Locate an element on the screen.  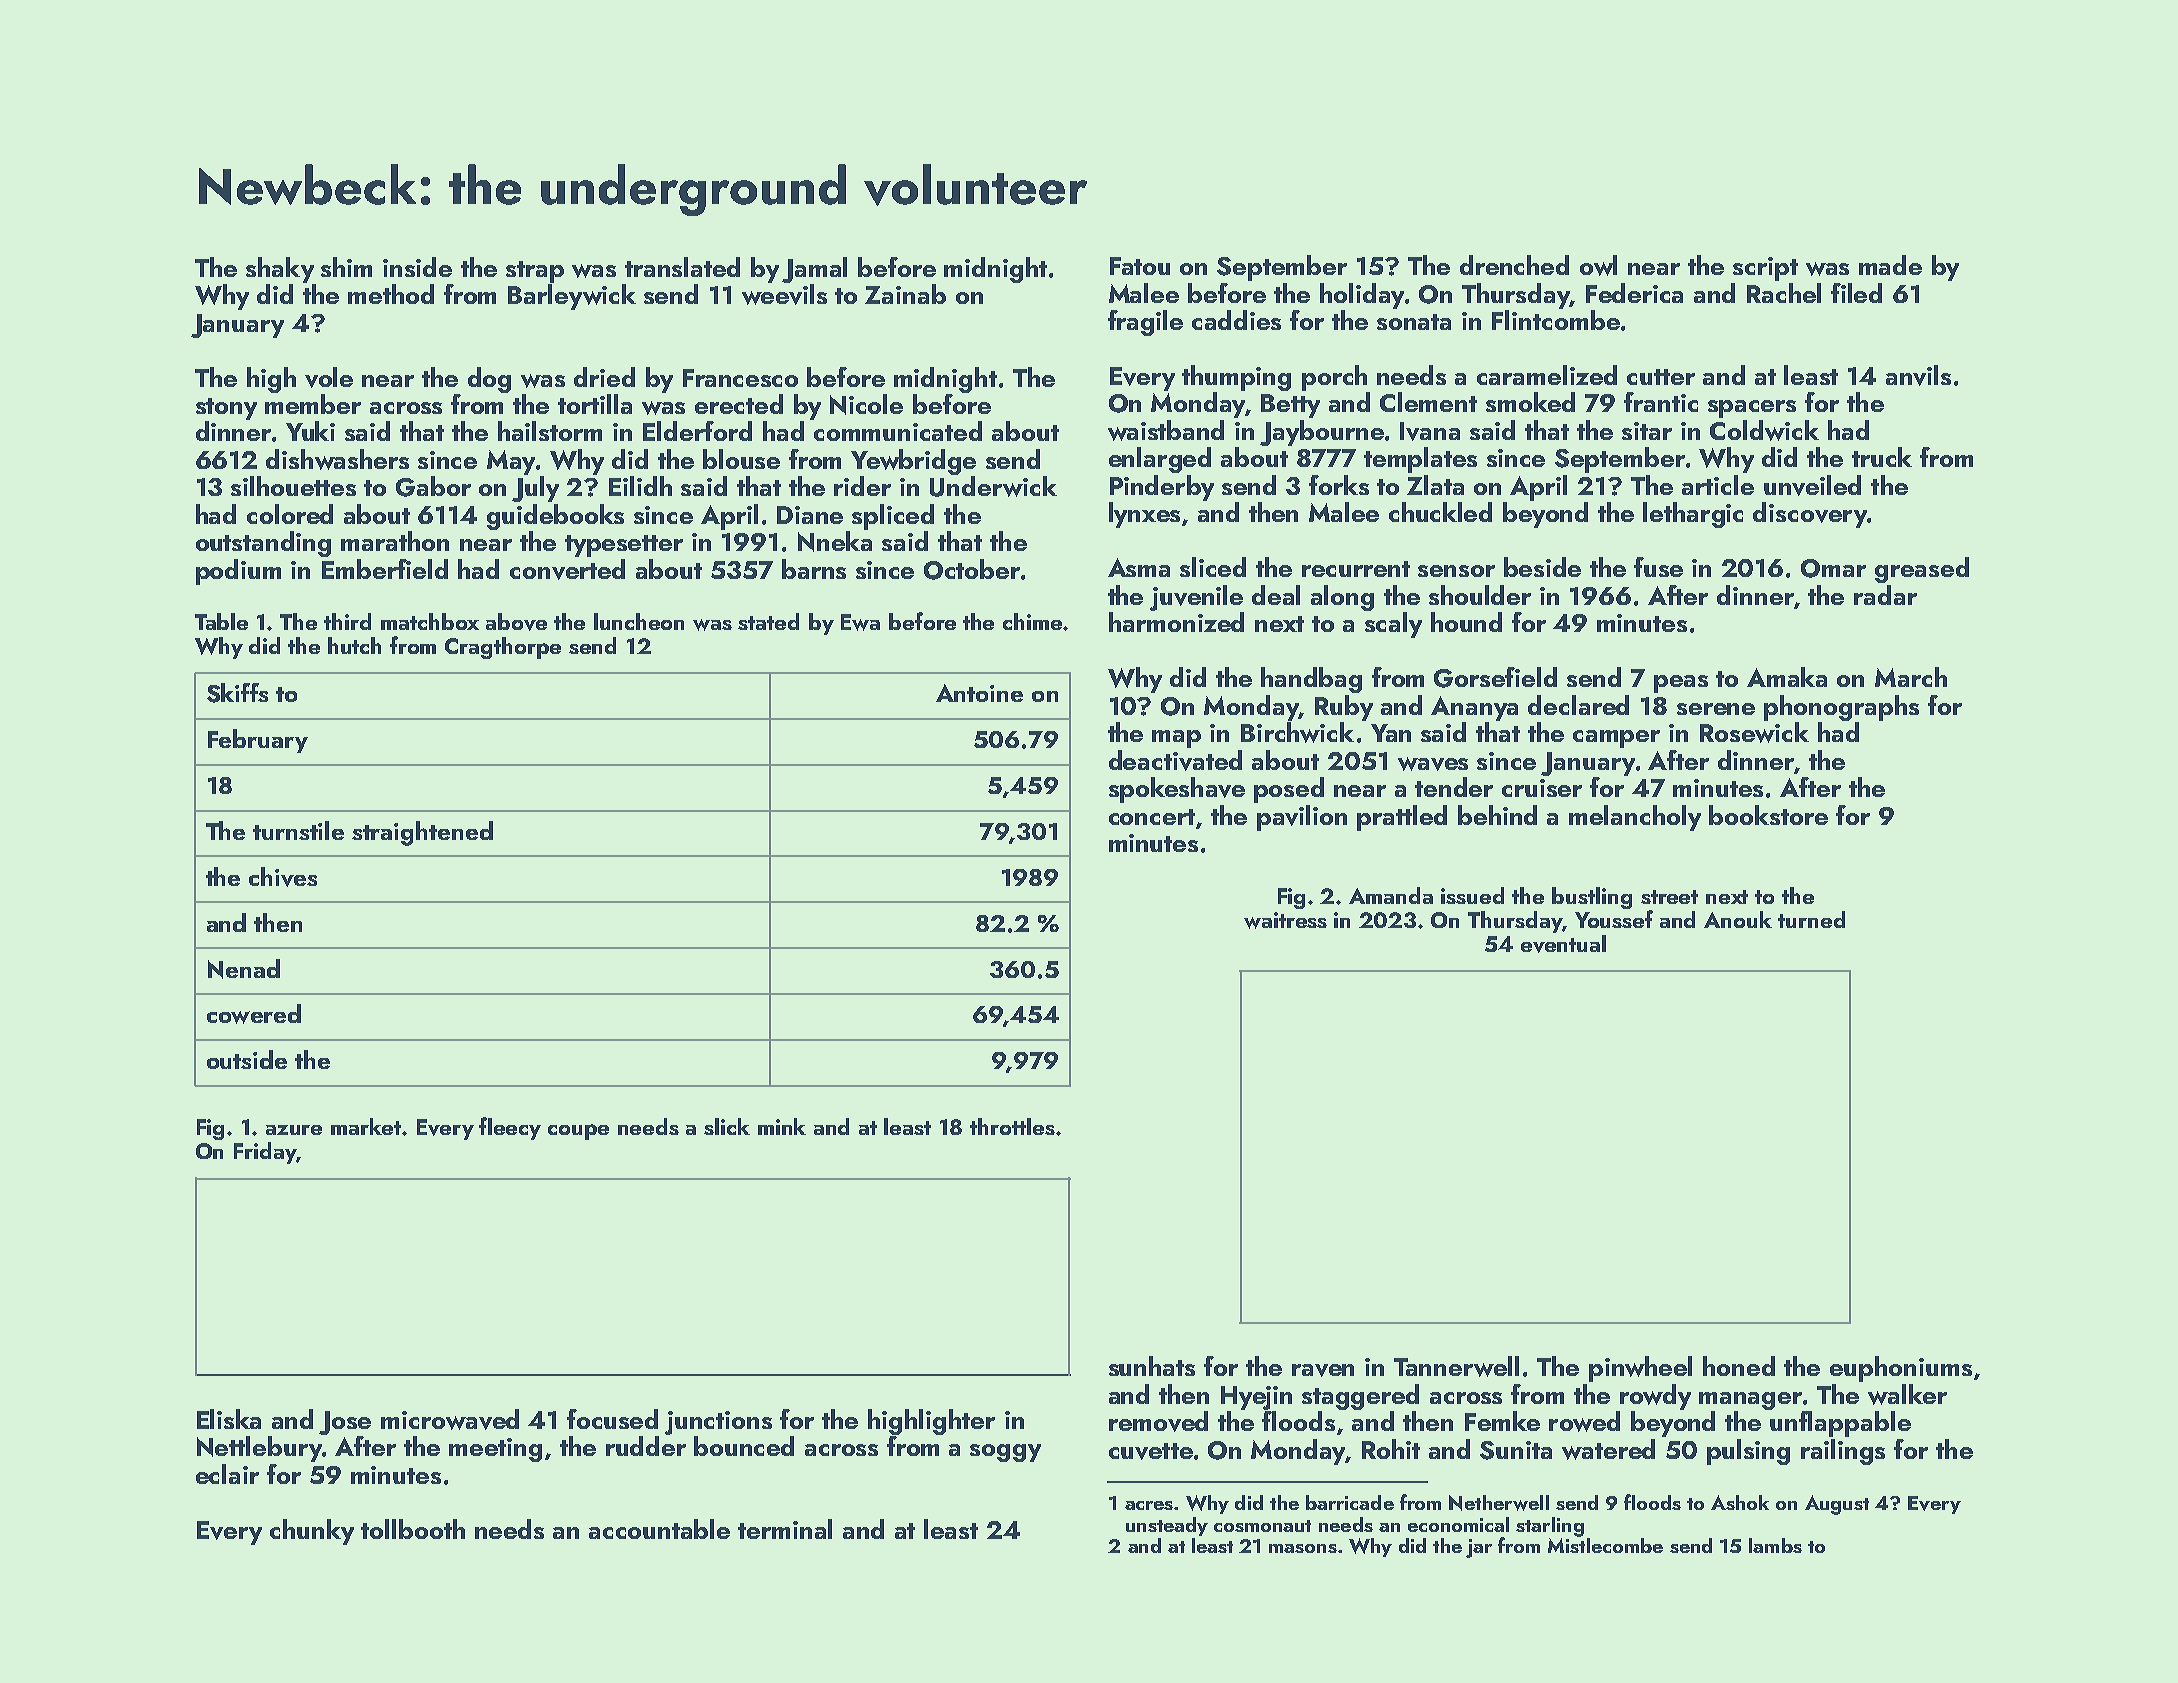
Rosewick is located at coordinates (1754, 732).
